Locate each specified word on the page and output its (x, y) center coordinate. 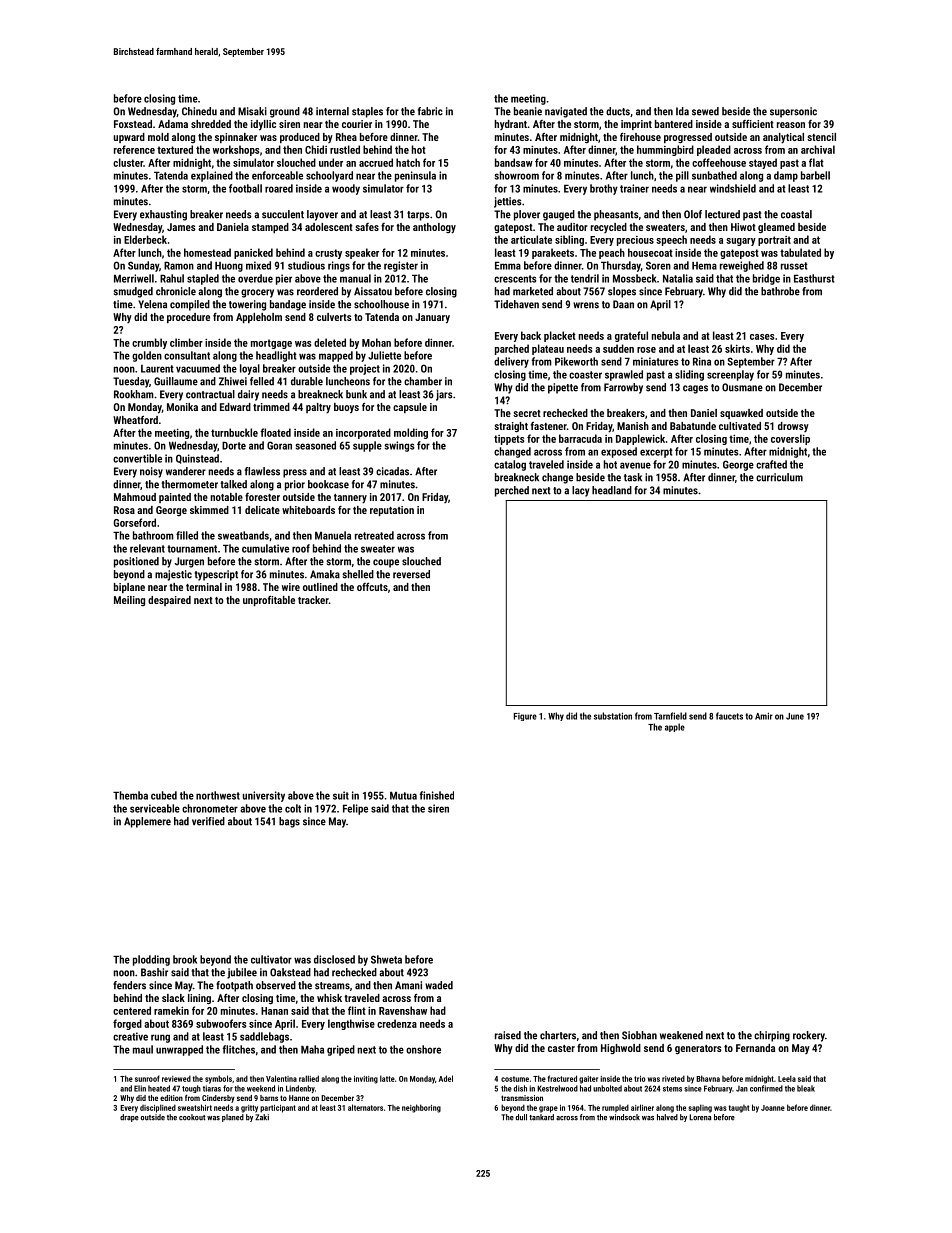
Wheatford (135, 420)
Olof (693, 214)
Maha (312, 1049)
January (432, 318)
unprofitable (269, 601)
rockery (809, 1036)
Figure (525, 717)
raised (508, 1035)
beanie (528, 111)
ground (285, 112)
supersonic (793, 112)
